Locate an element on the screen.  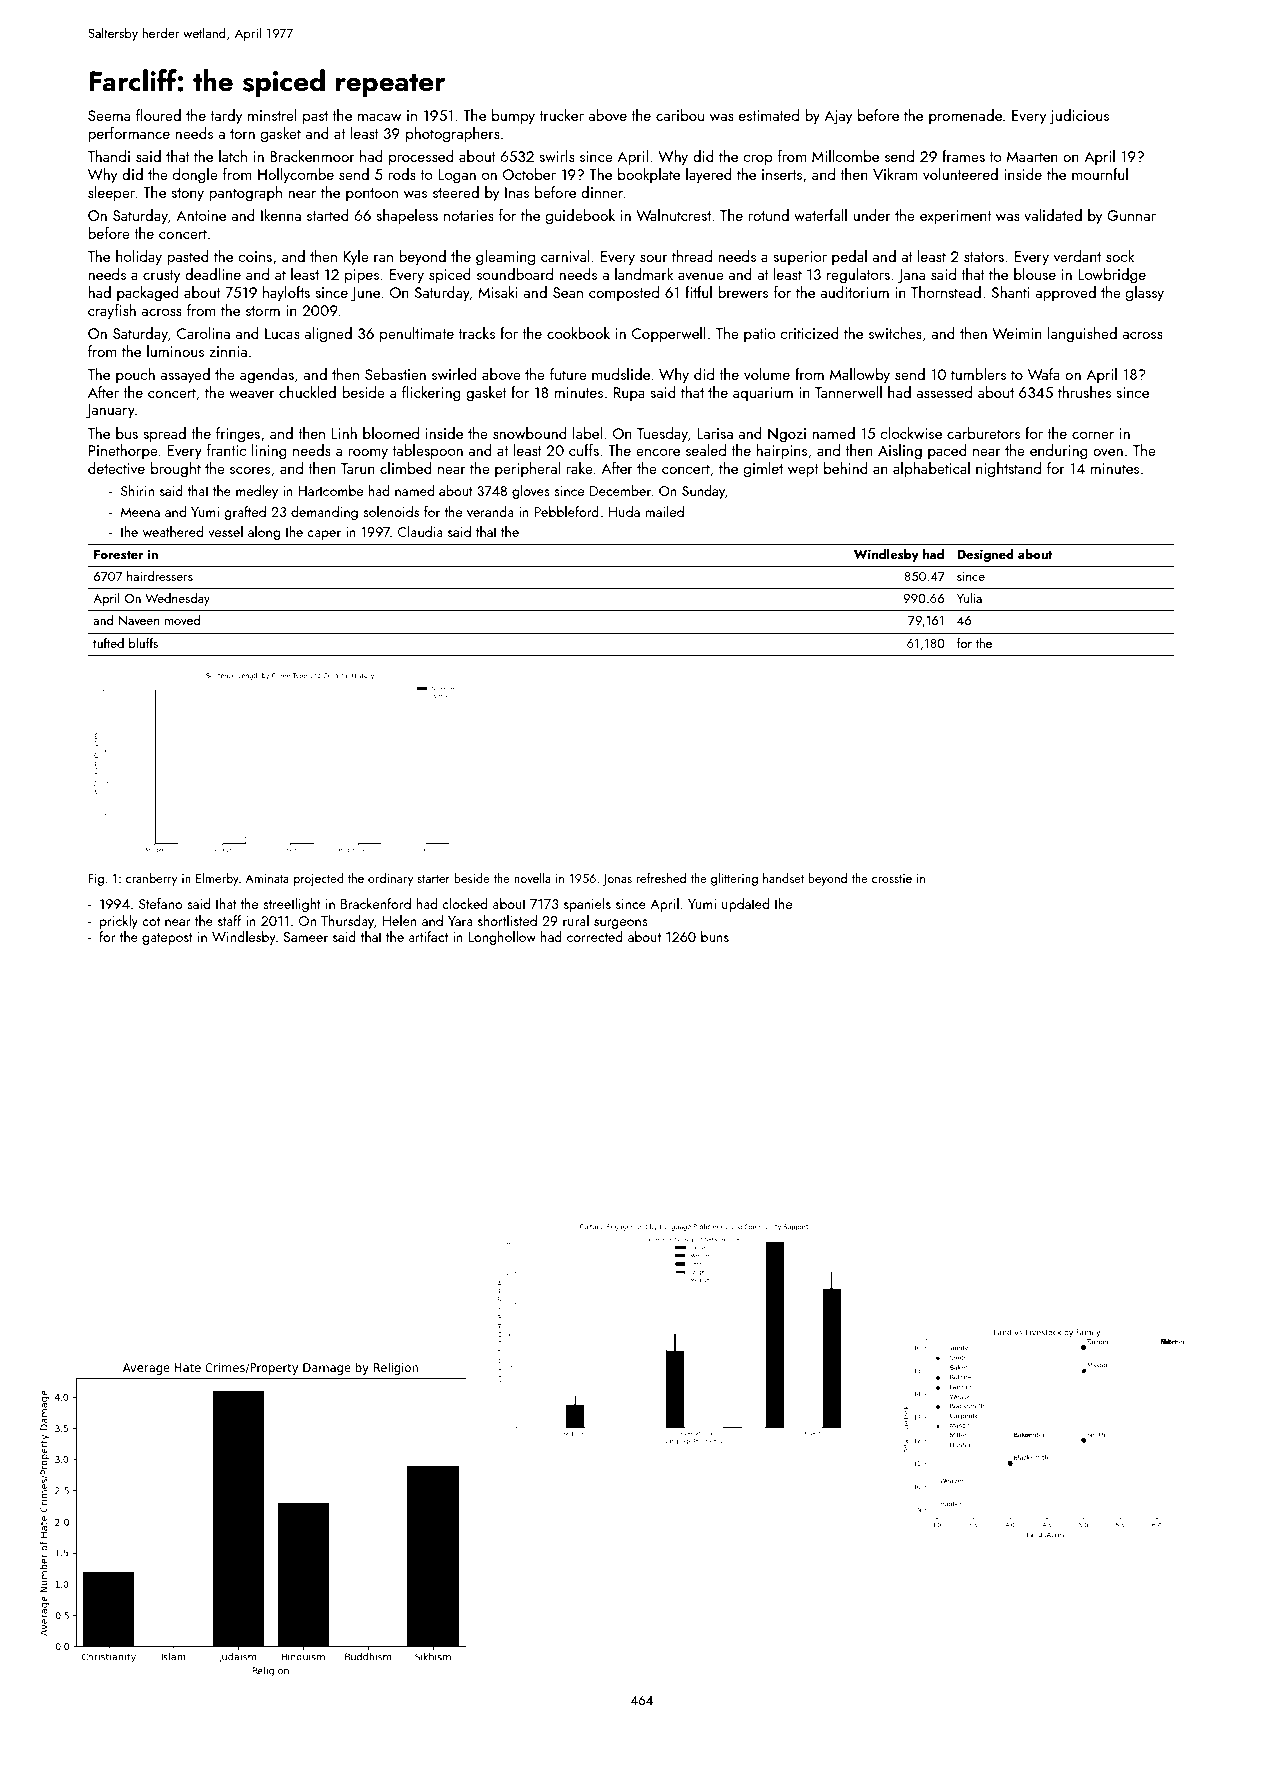
crayfish is located at coordinates (112, 312).
